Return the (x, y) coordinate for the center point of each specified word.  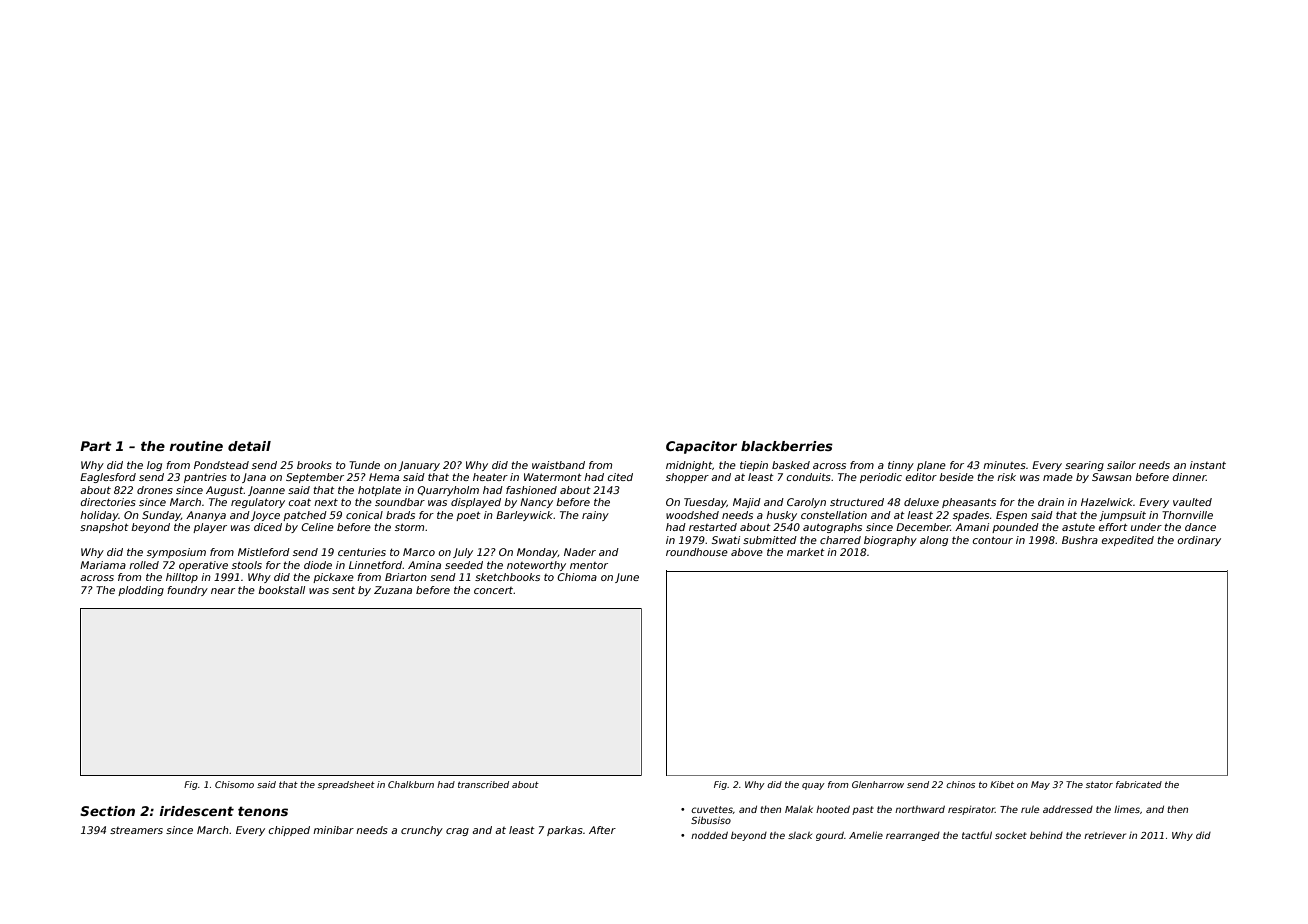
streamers (136, 830)
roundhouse (697, 552)
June (627, 578)
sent (343, 590)
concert (494, 590)
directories (108, 502)
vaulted (1192, 502)
